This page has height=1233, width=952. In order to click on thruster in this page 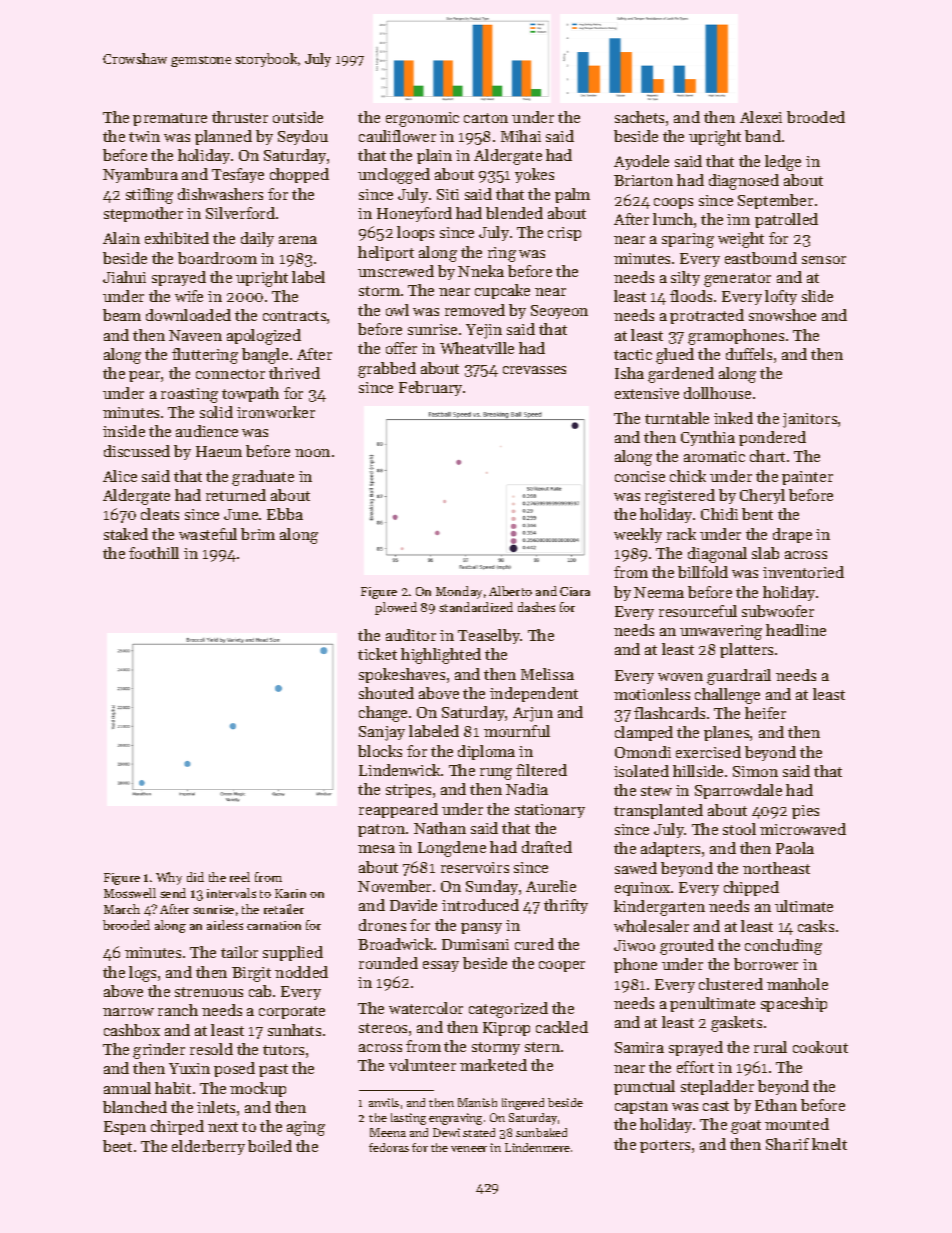, I will do `click(240, 117)`.
